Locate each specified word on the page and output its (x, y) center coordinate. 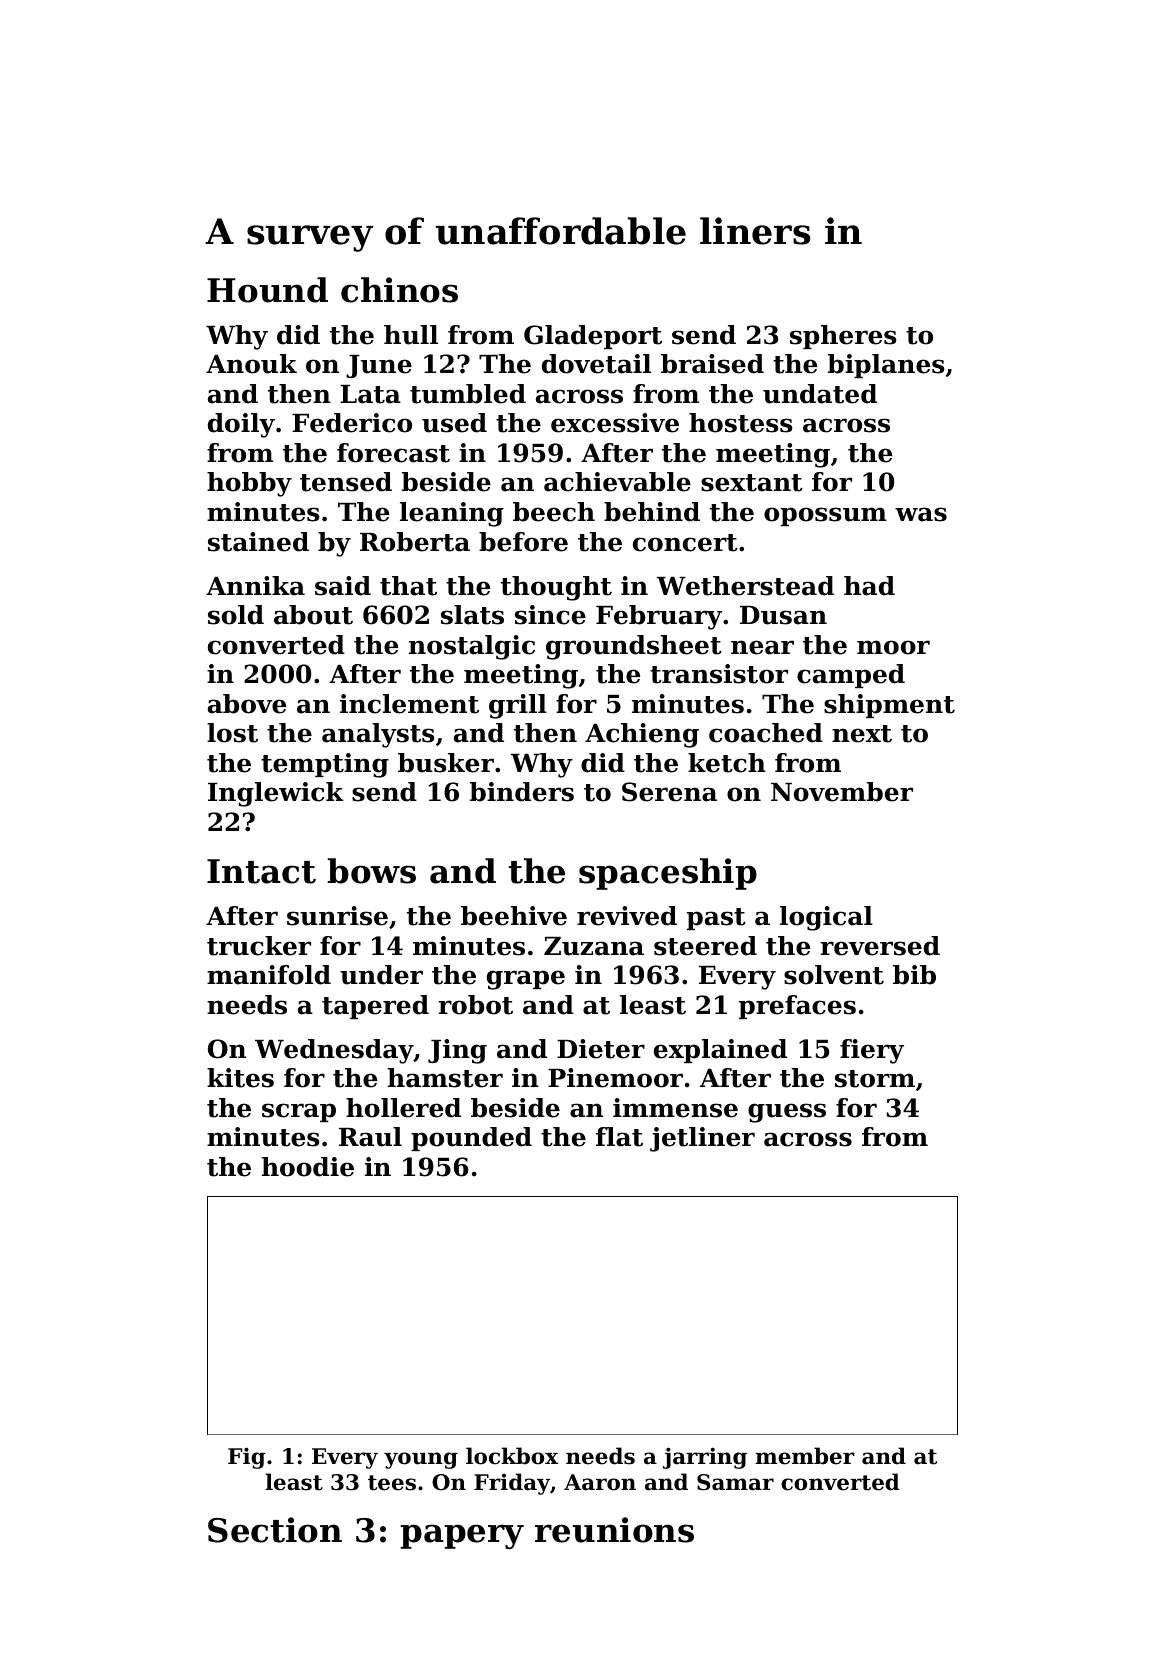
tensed (346, 482)
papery (462, 1536)
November (842, 792)
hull (411, 335)
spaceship (668, 874)
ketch (727, 763)
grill (518, 706)
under (381, 975)
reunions (614, 1530)
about (313, 615)
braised (712, 364)
